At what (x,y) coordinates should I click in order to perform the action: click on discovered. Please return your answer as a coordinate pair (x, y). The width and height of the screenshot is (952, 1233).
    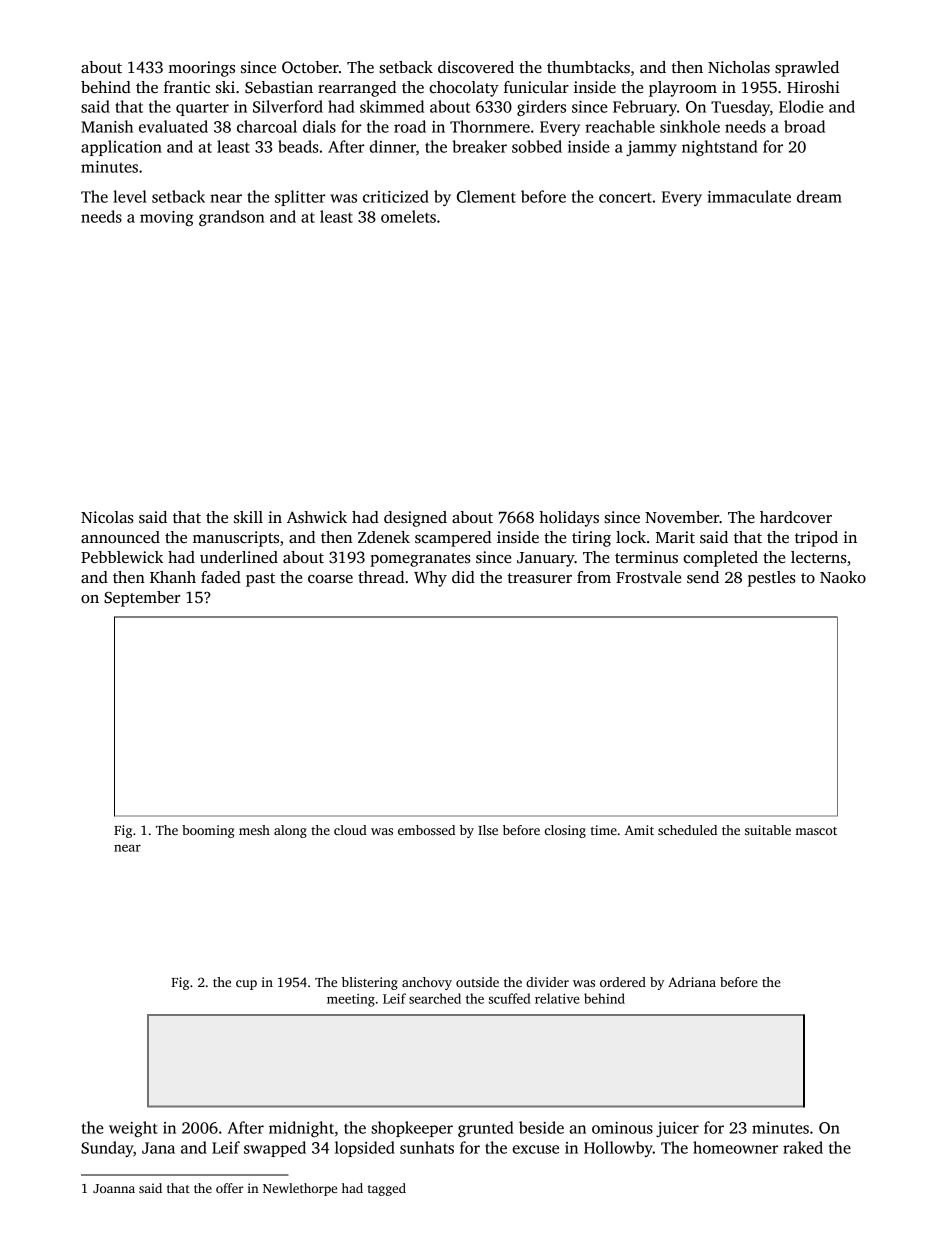
    Looking at the image, I should click on (476, 67).
